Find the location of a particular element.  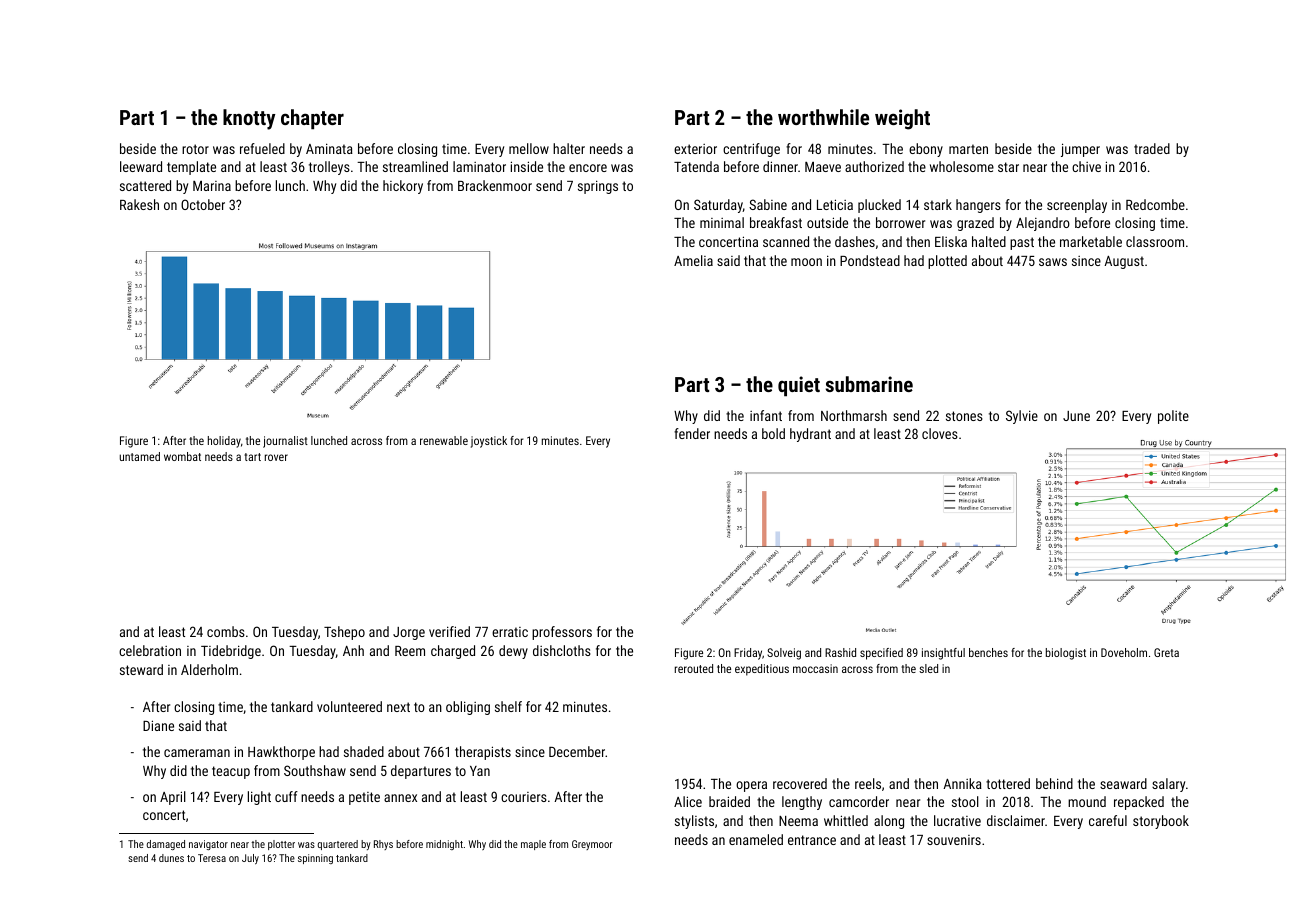

Rakesh is located at coordinates (139, 204).
